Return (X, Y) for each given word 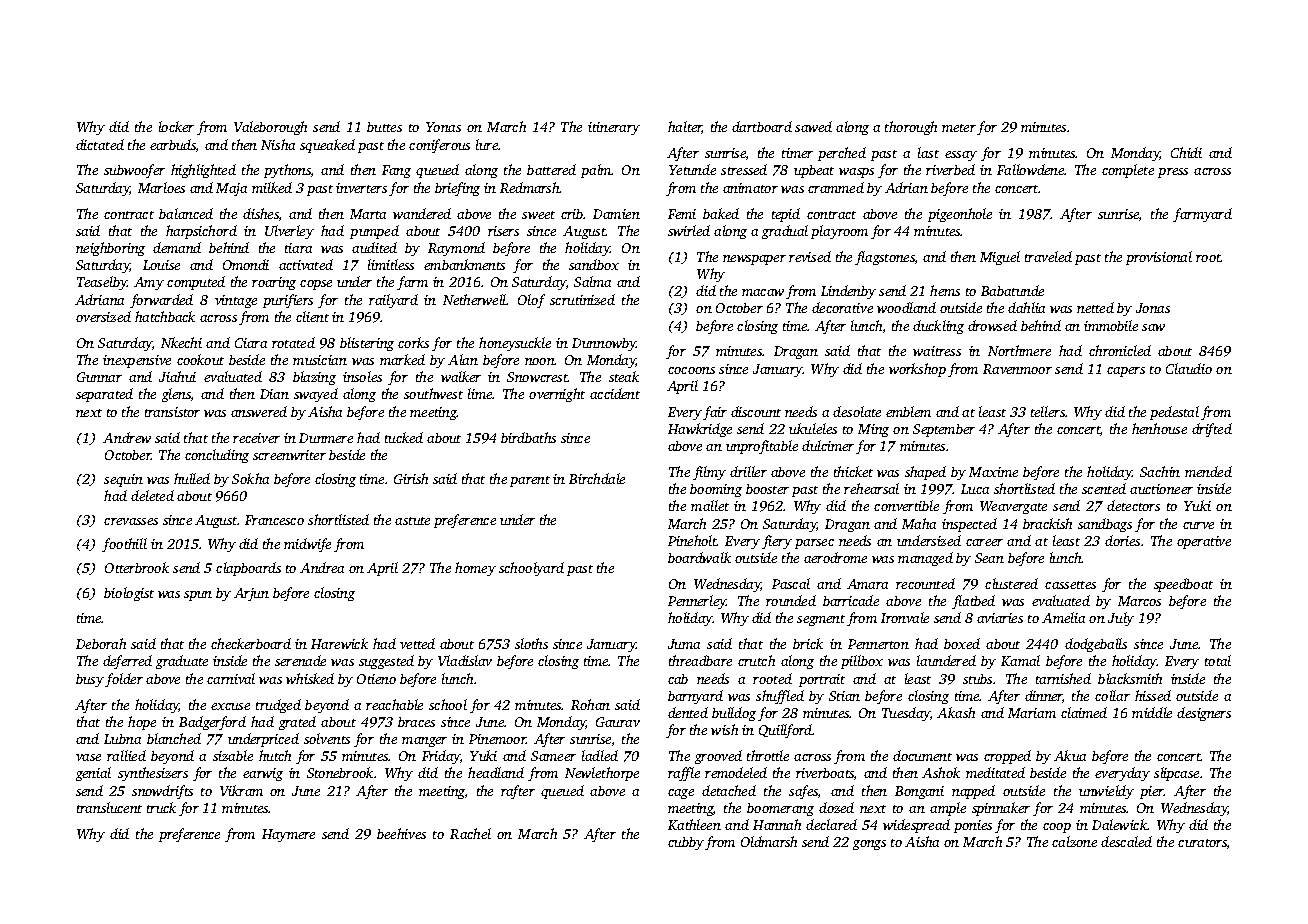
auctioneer (1161, 489)
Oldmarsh (769, 841)
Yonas (443, 127)
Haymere (288, 835)
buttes (384, 127)
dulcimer (828, 445)
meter (959, 128)
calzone (1074, 841)
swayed (316, 395)
